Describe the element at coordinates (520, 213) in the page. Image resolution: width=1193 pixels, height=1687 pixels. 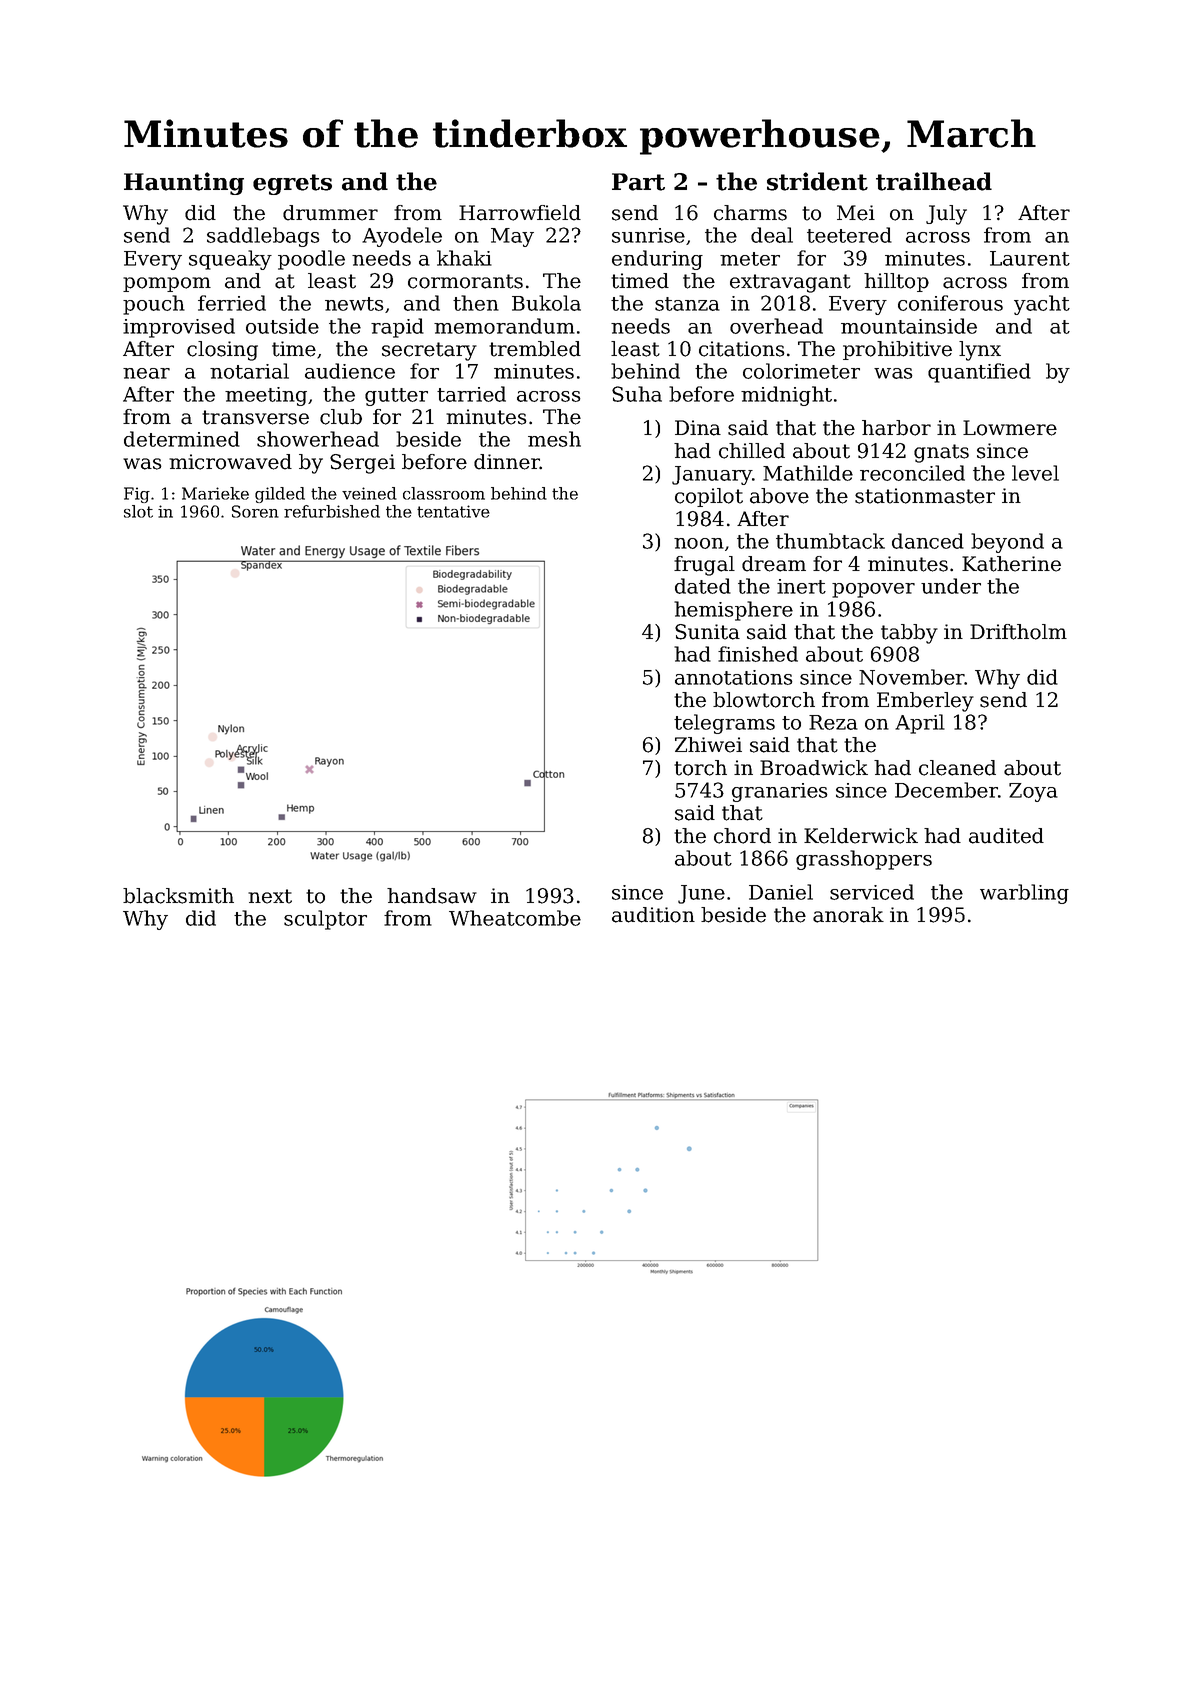
I see `Harrowfield` at that location.
